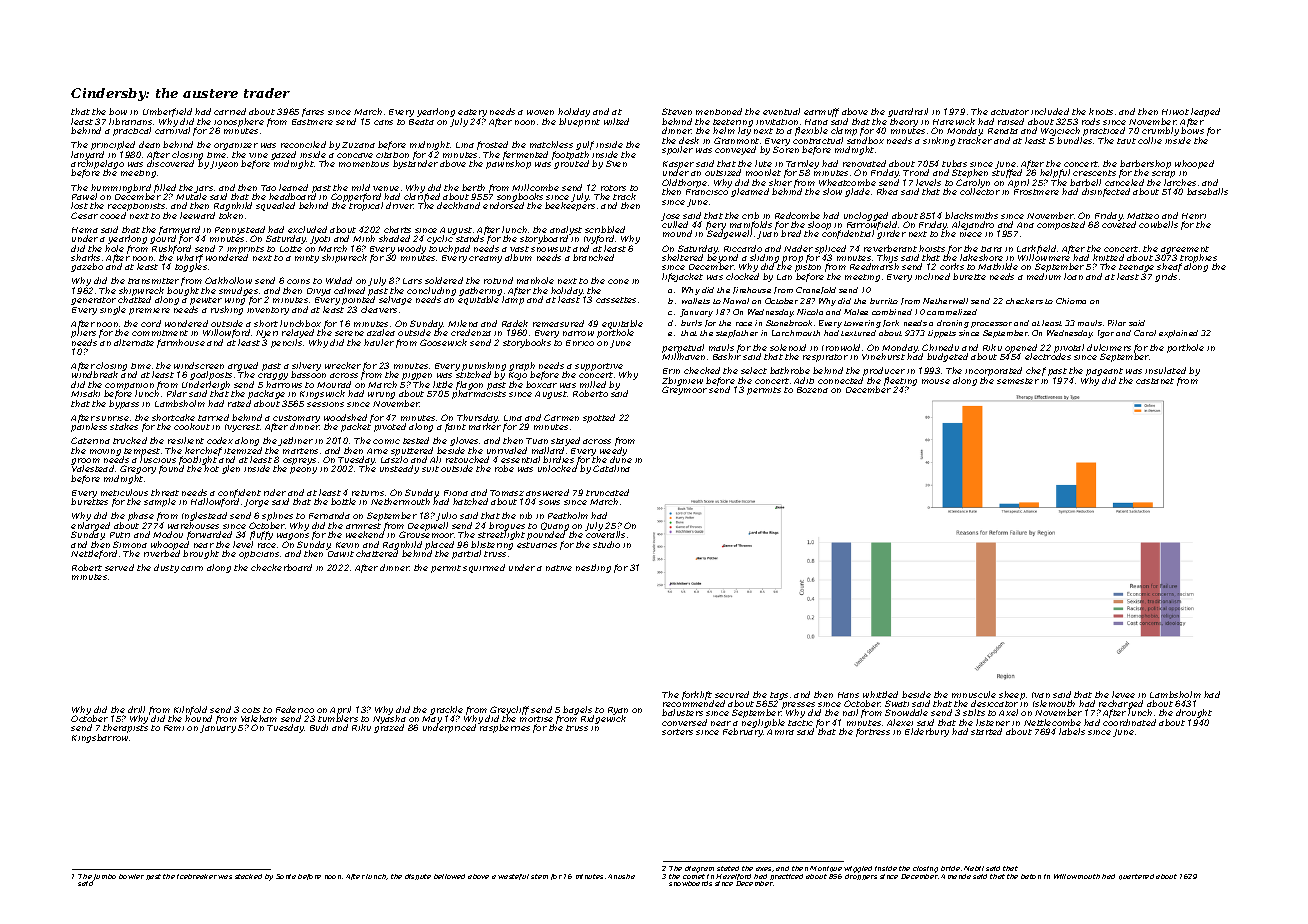  Describe the element at coordinates (85, 230) in the screenshot. I see `Hema` at that location.
